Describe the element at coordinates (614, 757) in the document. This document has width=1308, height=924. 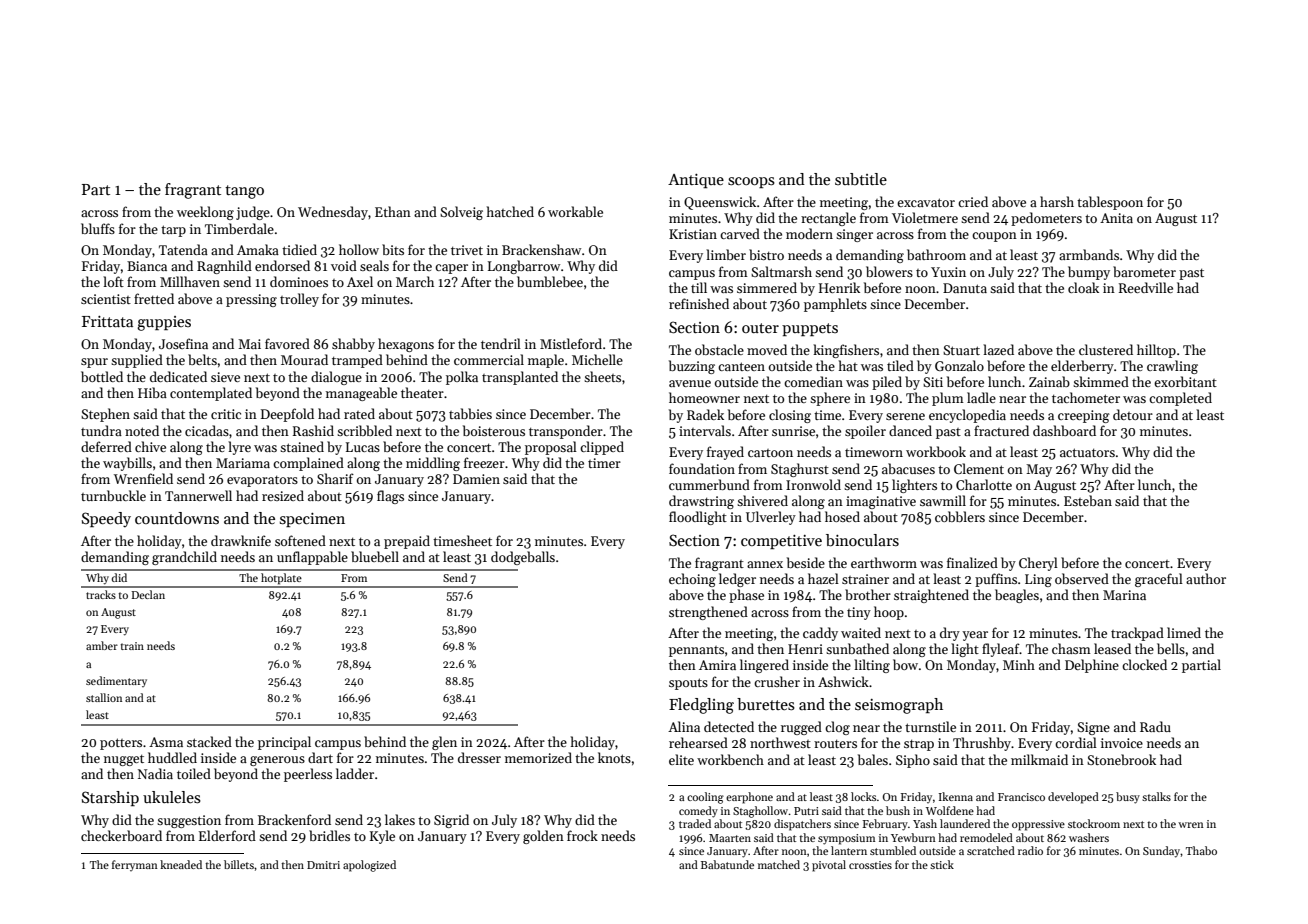
I see `knots` at that location.
